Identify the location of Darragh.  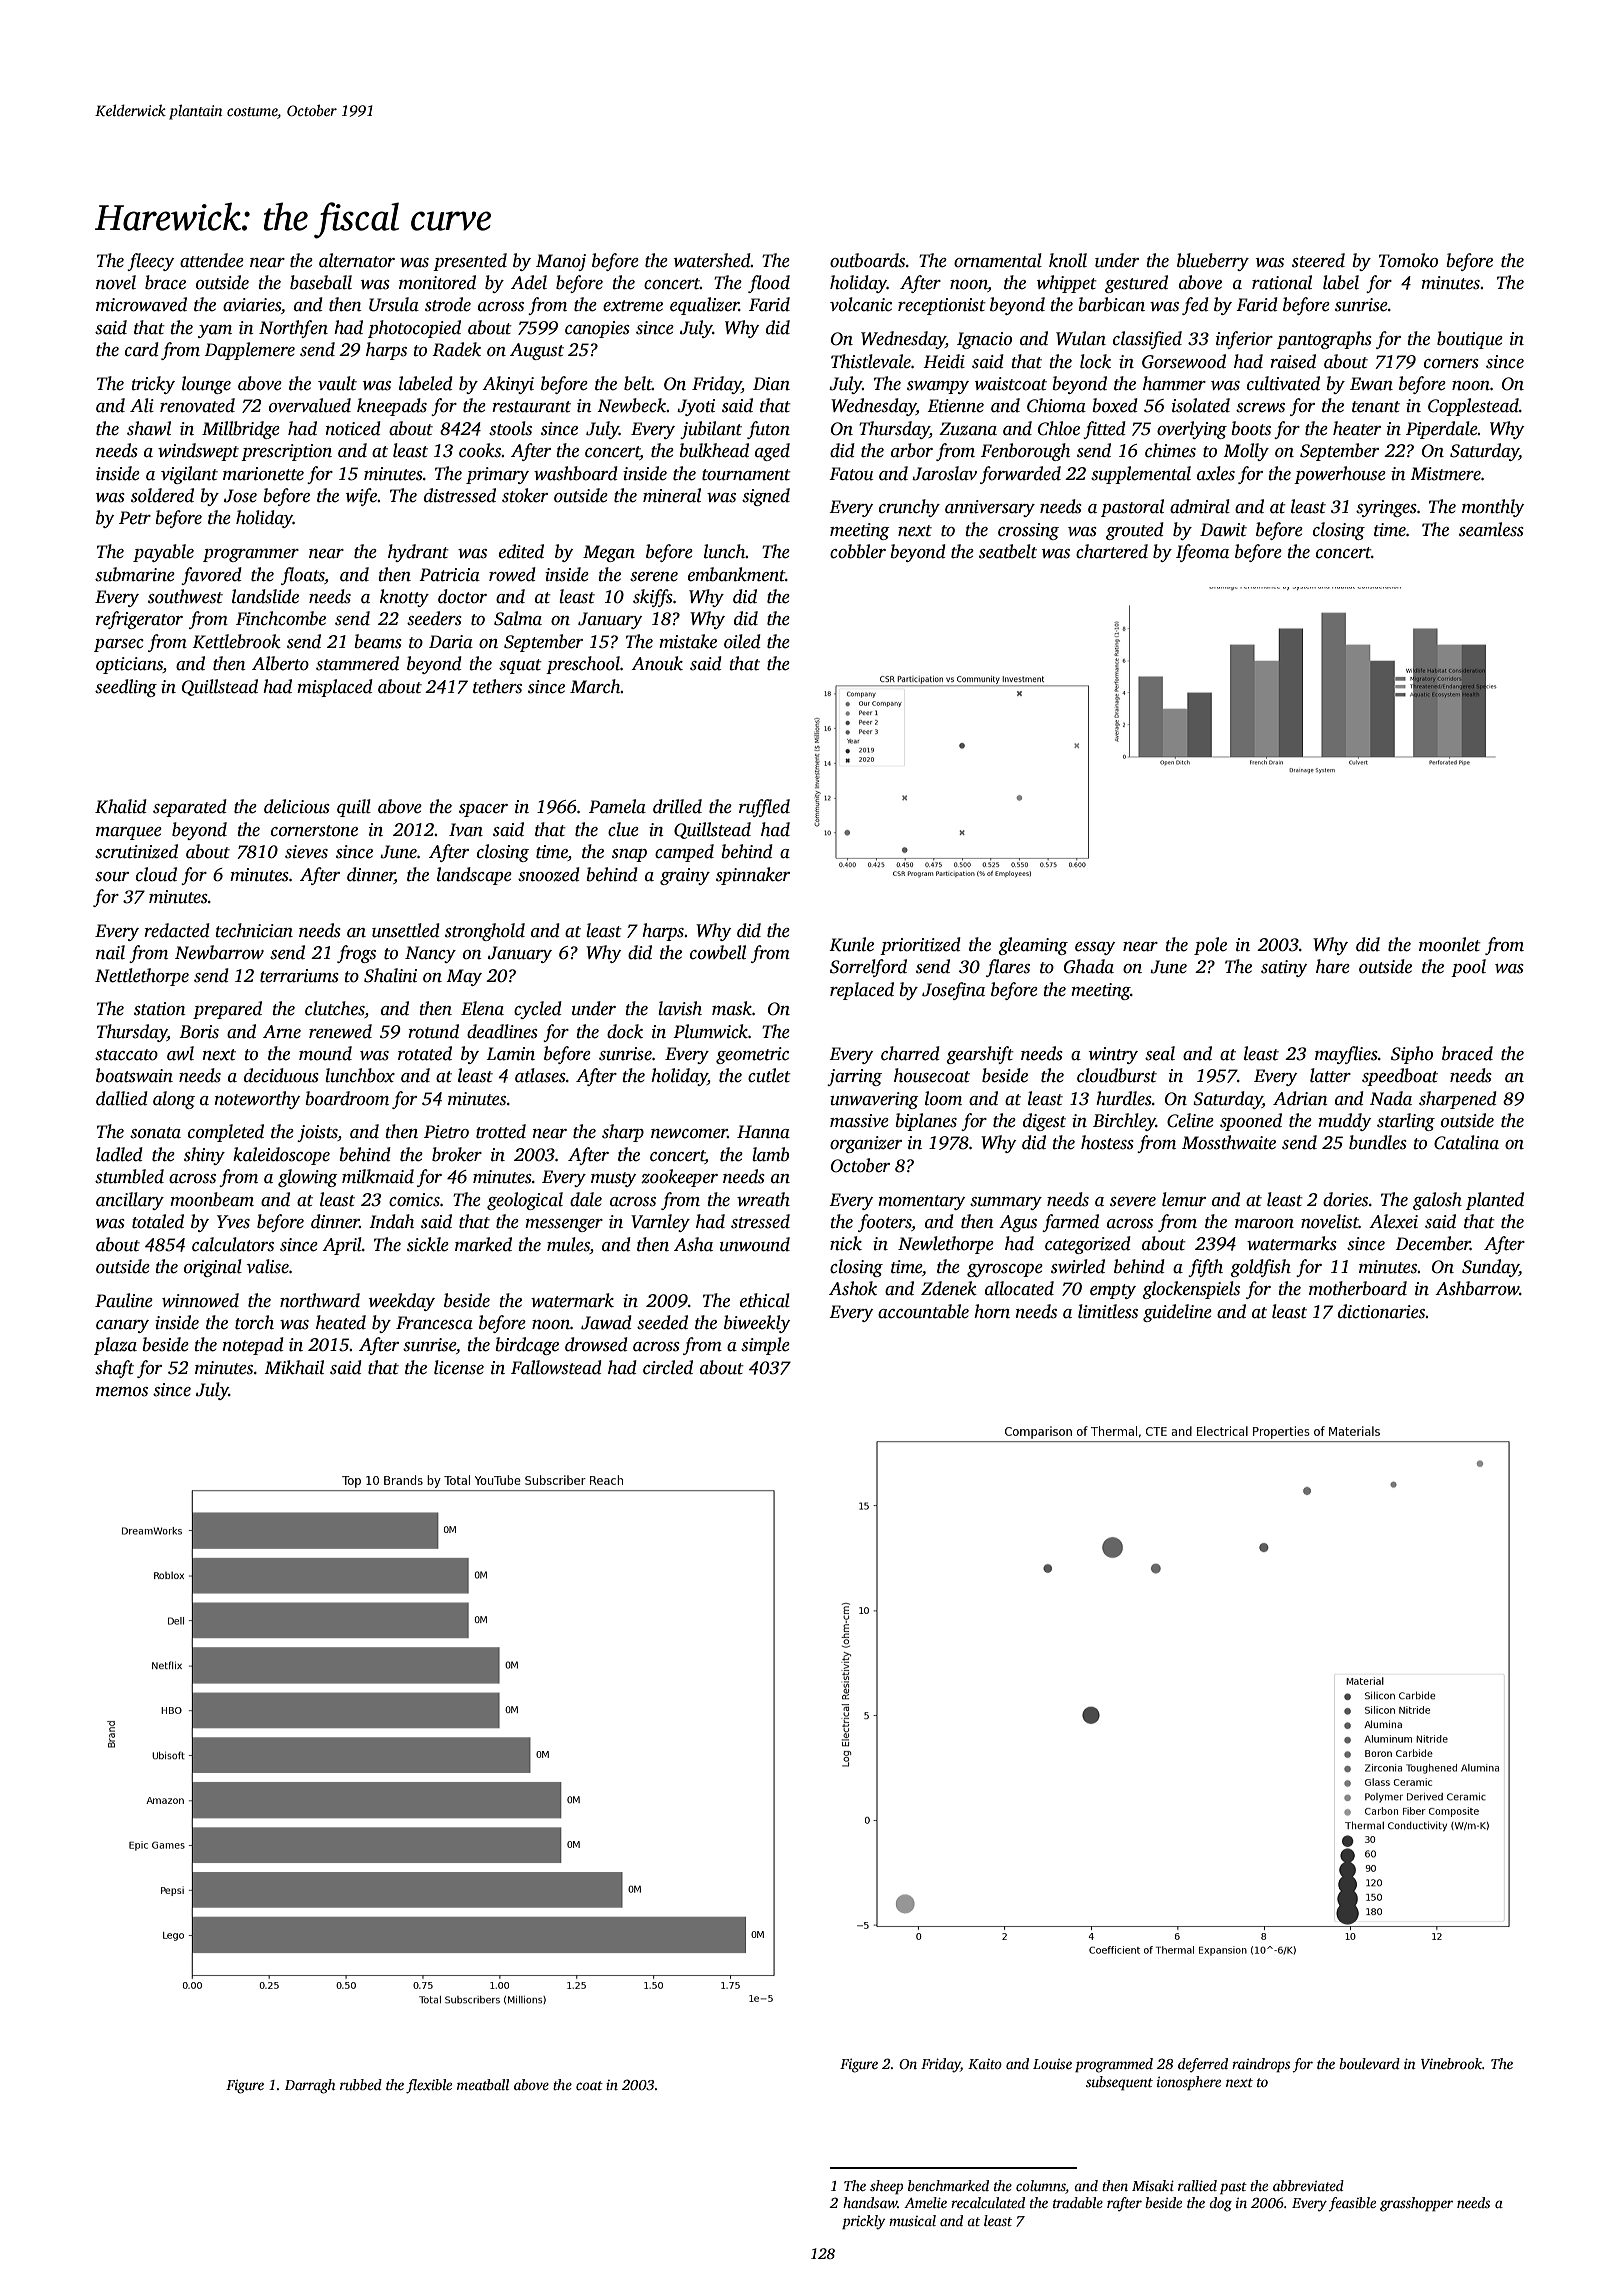
(310, 2086).
